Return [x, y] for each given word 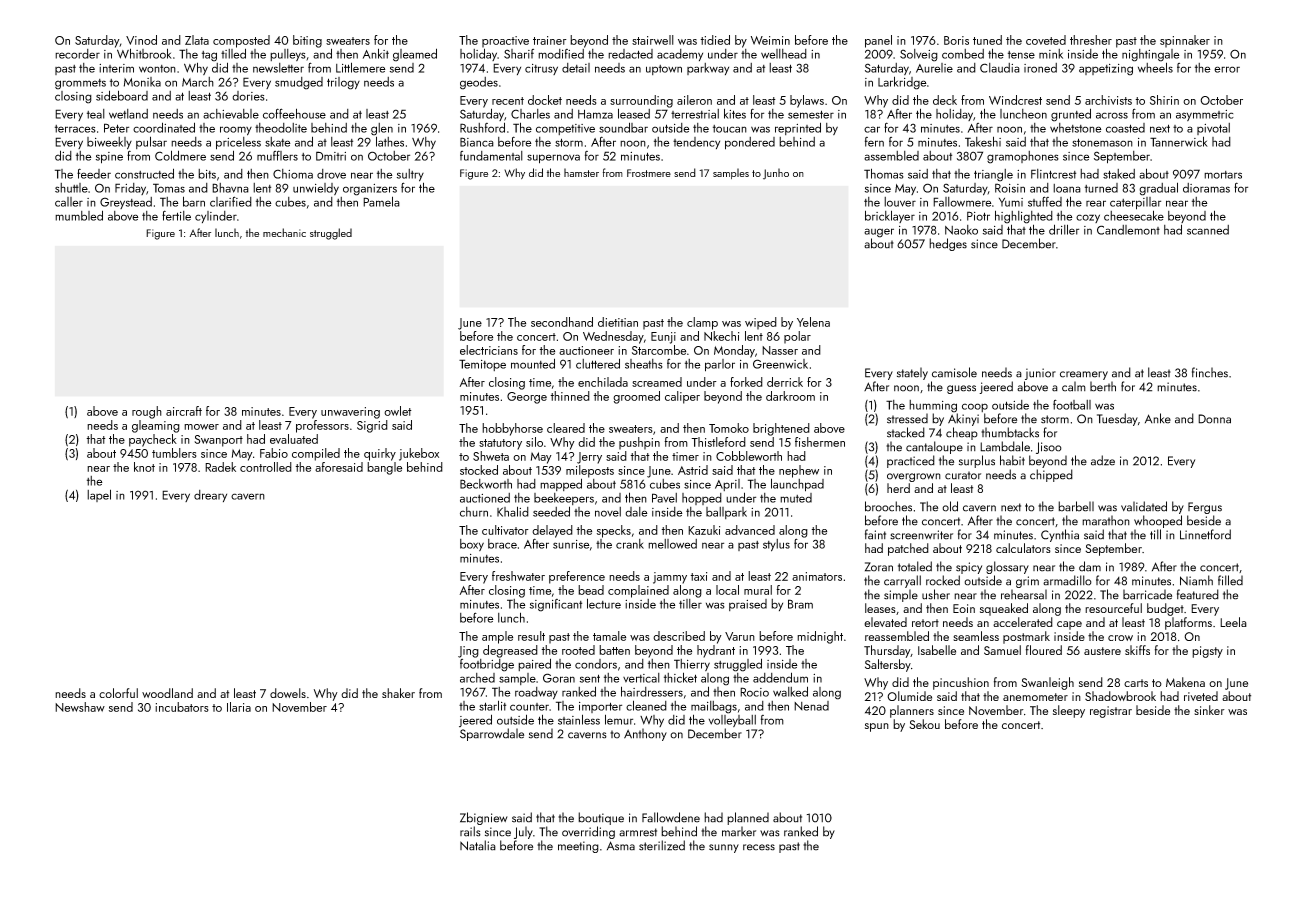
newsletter [278, 68]
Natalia [478, 845]
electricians [489, 350]
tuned [987, 40]
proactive [505, 42]
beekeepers [564, 499]
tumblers [174, 453]
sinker [1209, 710]
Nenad [811, 706]
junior [1040, 374]
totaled [915, 566]
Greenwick [780, 364]
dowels [288, 693]
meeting [578, 847]
